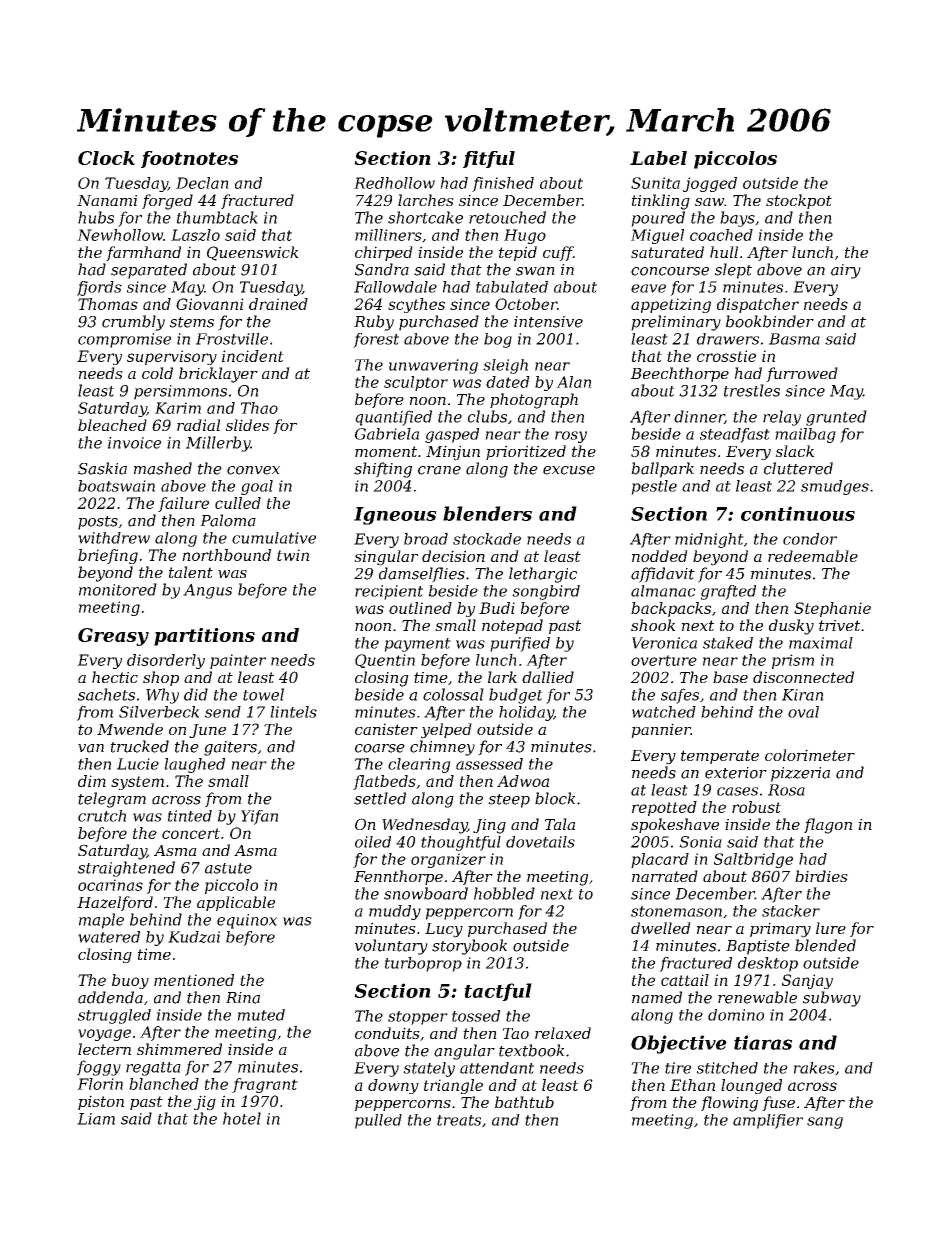 The width and height of the document is (952, 1233). I want to click on Sunita, so click(655, 183).
